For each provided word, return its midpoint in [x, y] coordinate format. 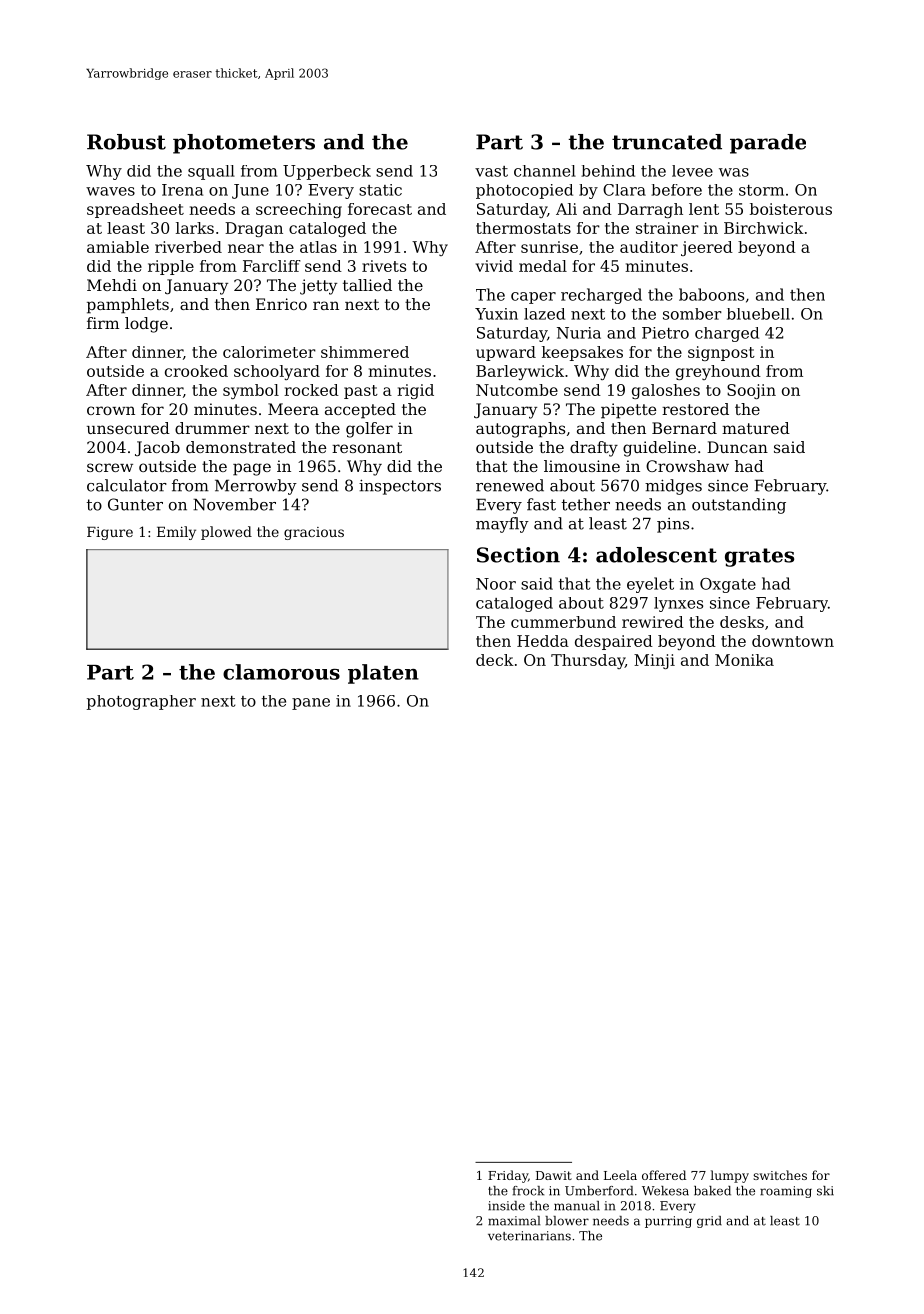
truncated [667, 142]
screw [110, 467]
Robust [126, 142]
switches [780, 1175]
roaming [786, 1192]
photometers [244, 144]
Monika [744, 660]
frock [528, 1191]
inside [506, 1206]
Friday [508, 1176]
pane [311, 704]
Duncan [737, 447]
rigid [415, 391]
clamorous [281, 672]
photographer [141, 702]
